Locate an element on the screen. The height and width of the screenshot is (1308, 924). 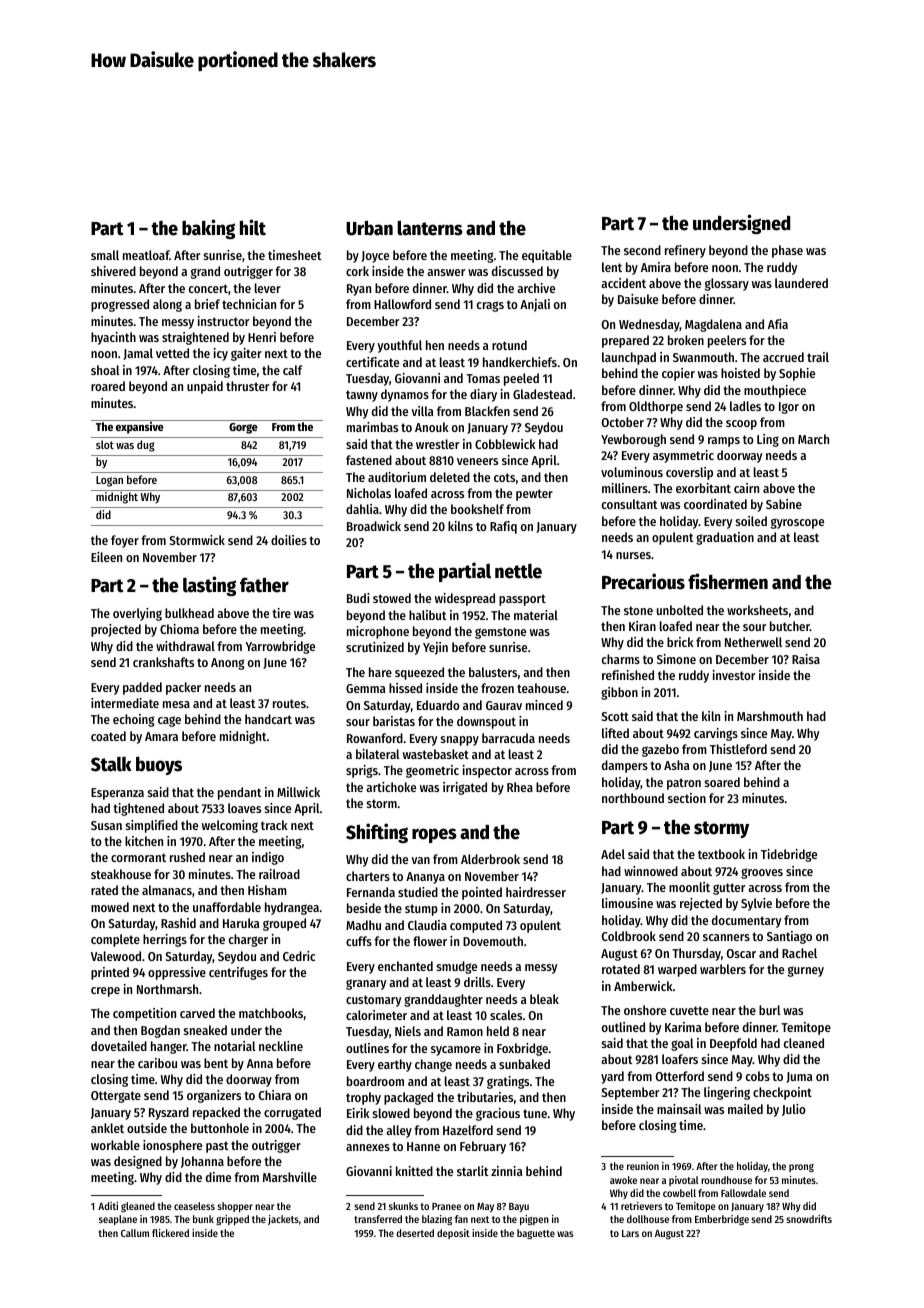
handcart is located at coordinates (268, 719).
